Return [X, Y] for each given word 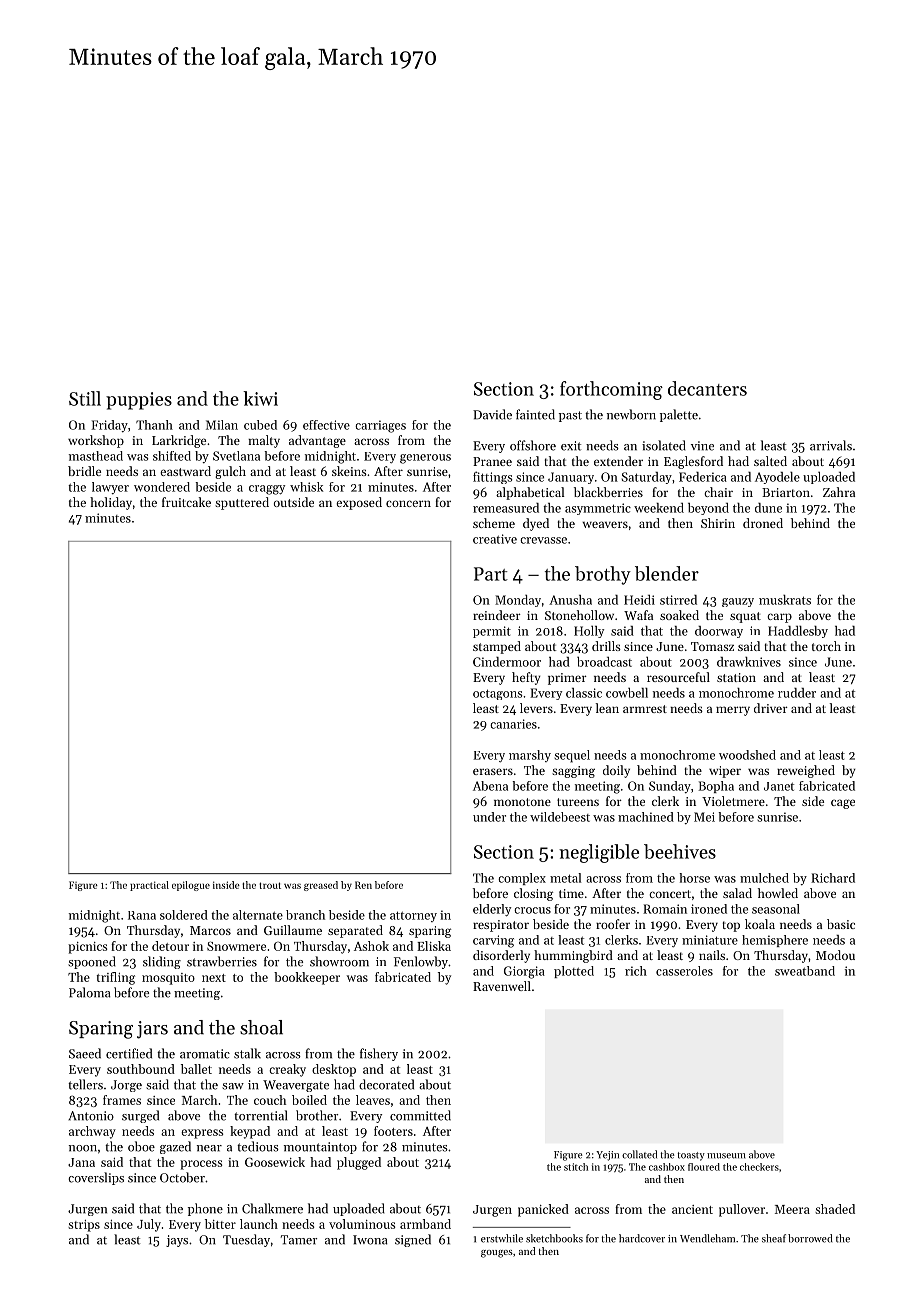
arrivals [831, 445]
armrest [645, 709]
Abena [490, 786]
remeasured [506, 508]
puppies [139, 401]
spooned [92, 962]
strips [84, 1226]
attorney [413, 916]
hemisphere [775, 941]
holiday [111, 503]
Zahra [839, 492]
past [570, 416]
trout [270, 885]
